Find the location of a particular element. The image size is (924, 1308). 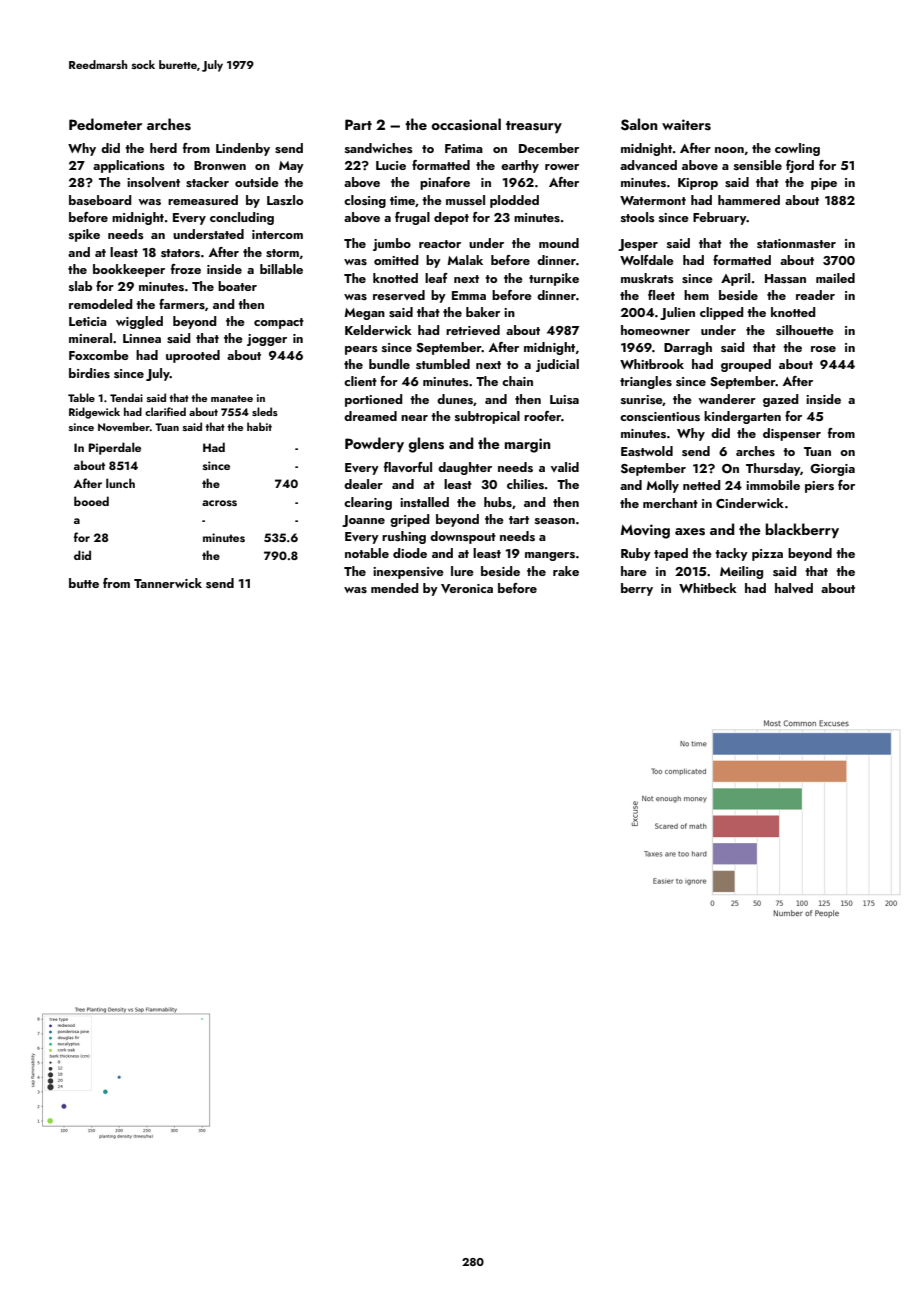

Tannerwick is located at coordinates (168, 583).
